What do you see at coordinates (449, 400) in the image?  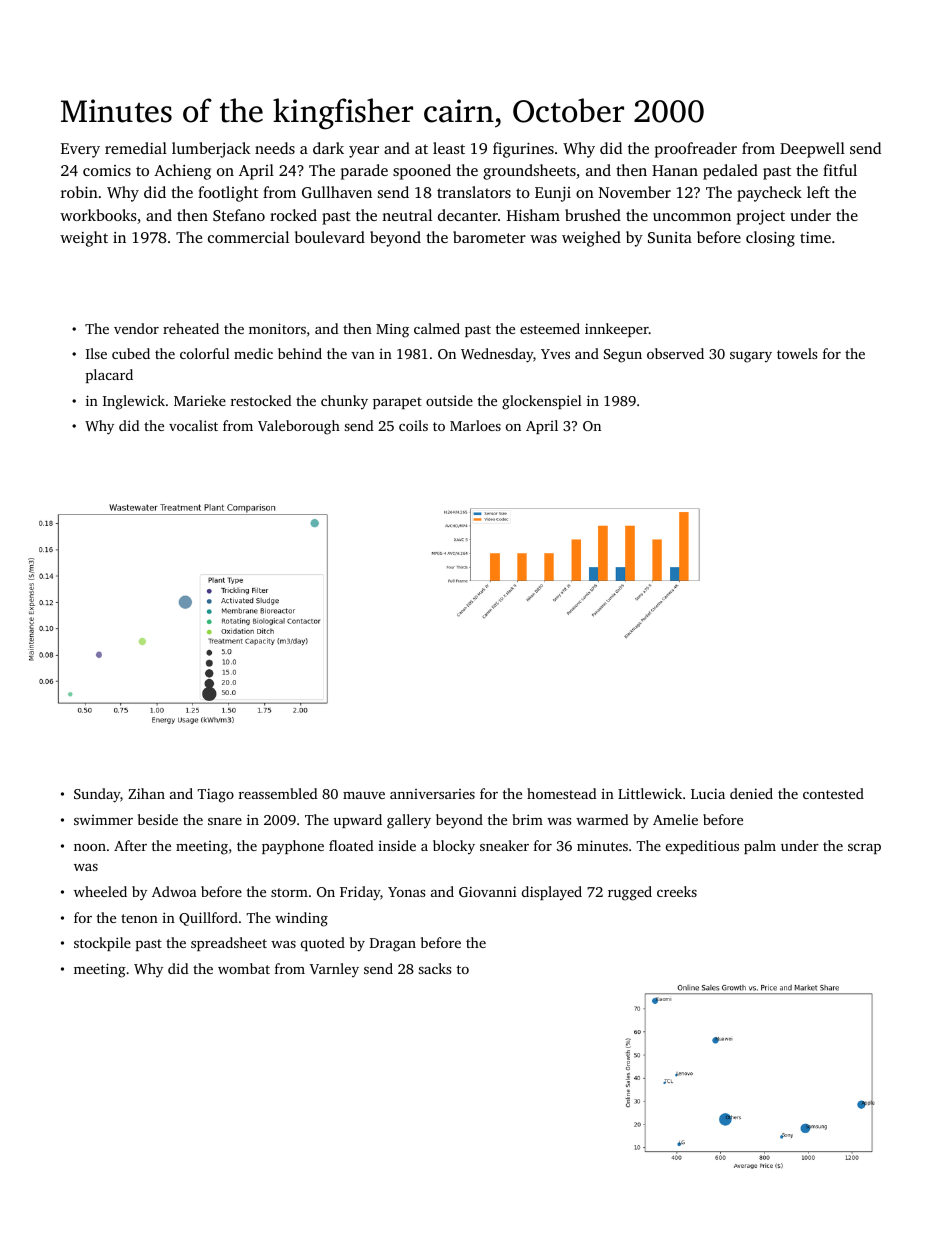 I see `outside` at bounding box center [449, 400].
